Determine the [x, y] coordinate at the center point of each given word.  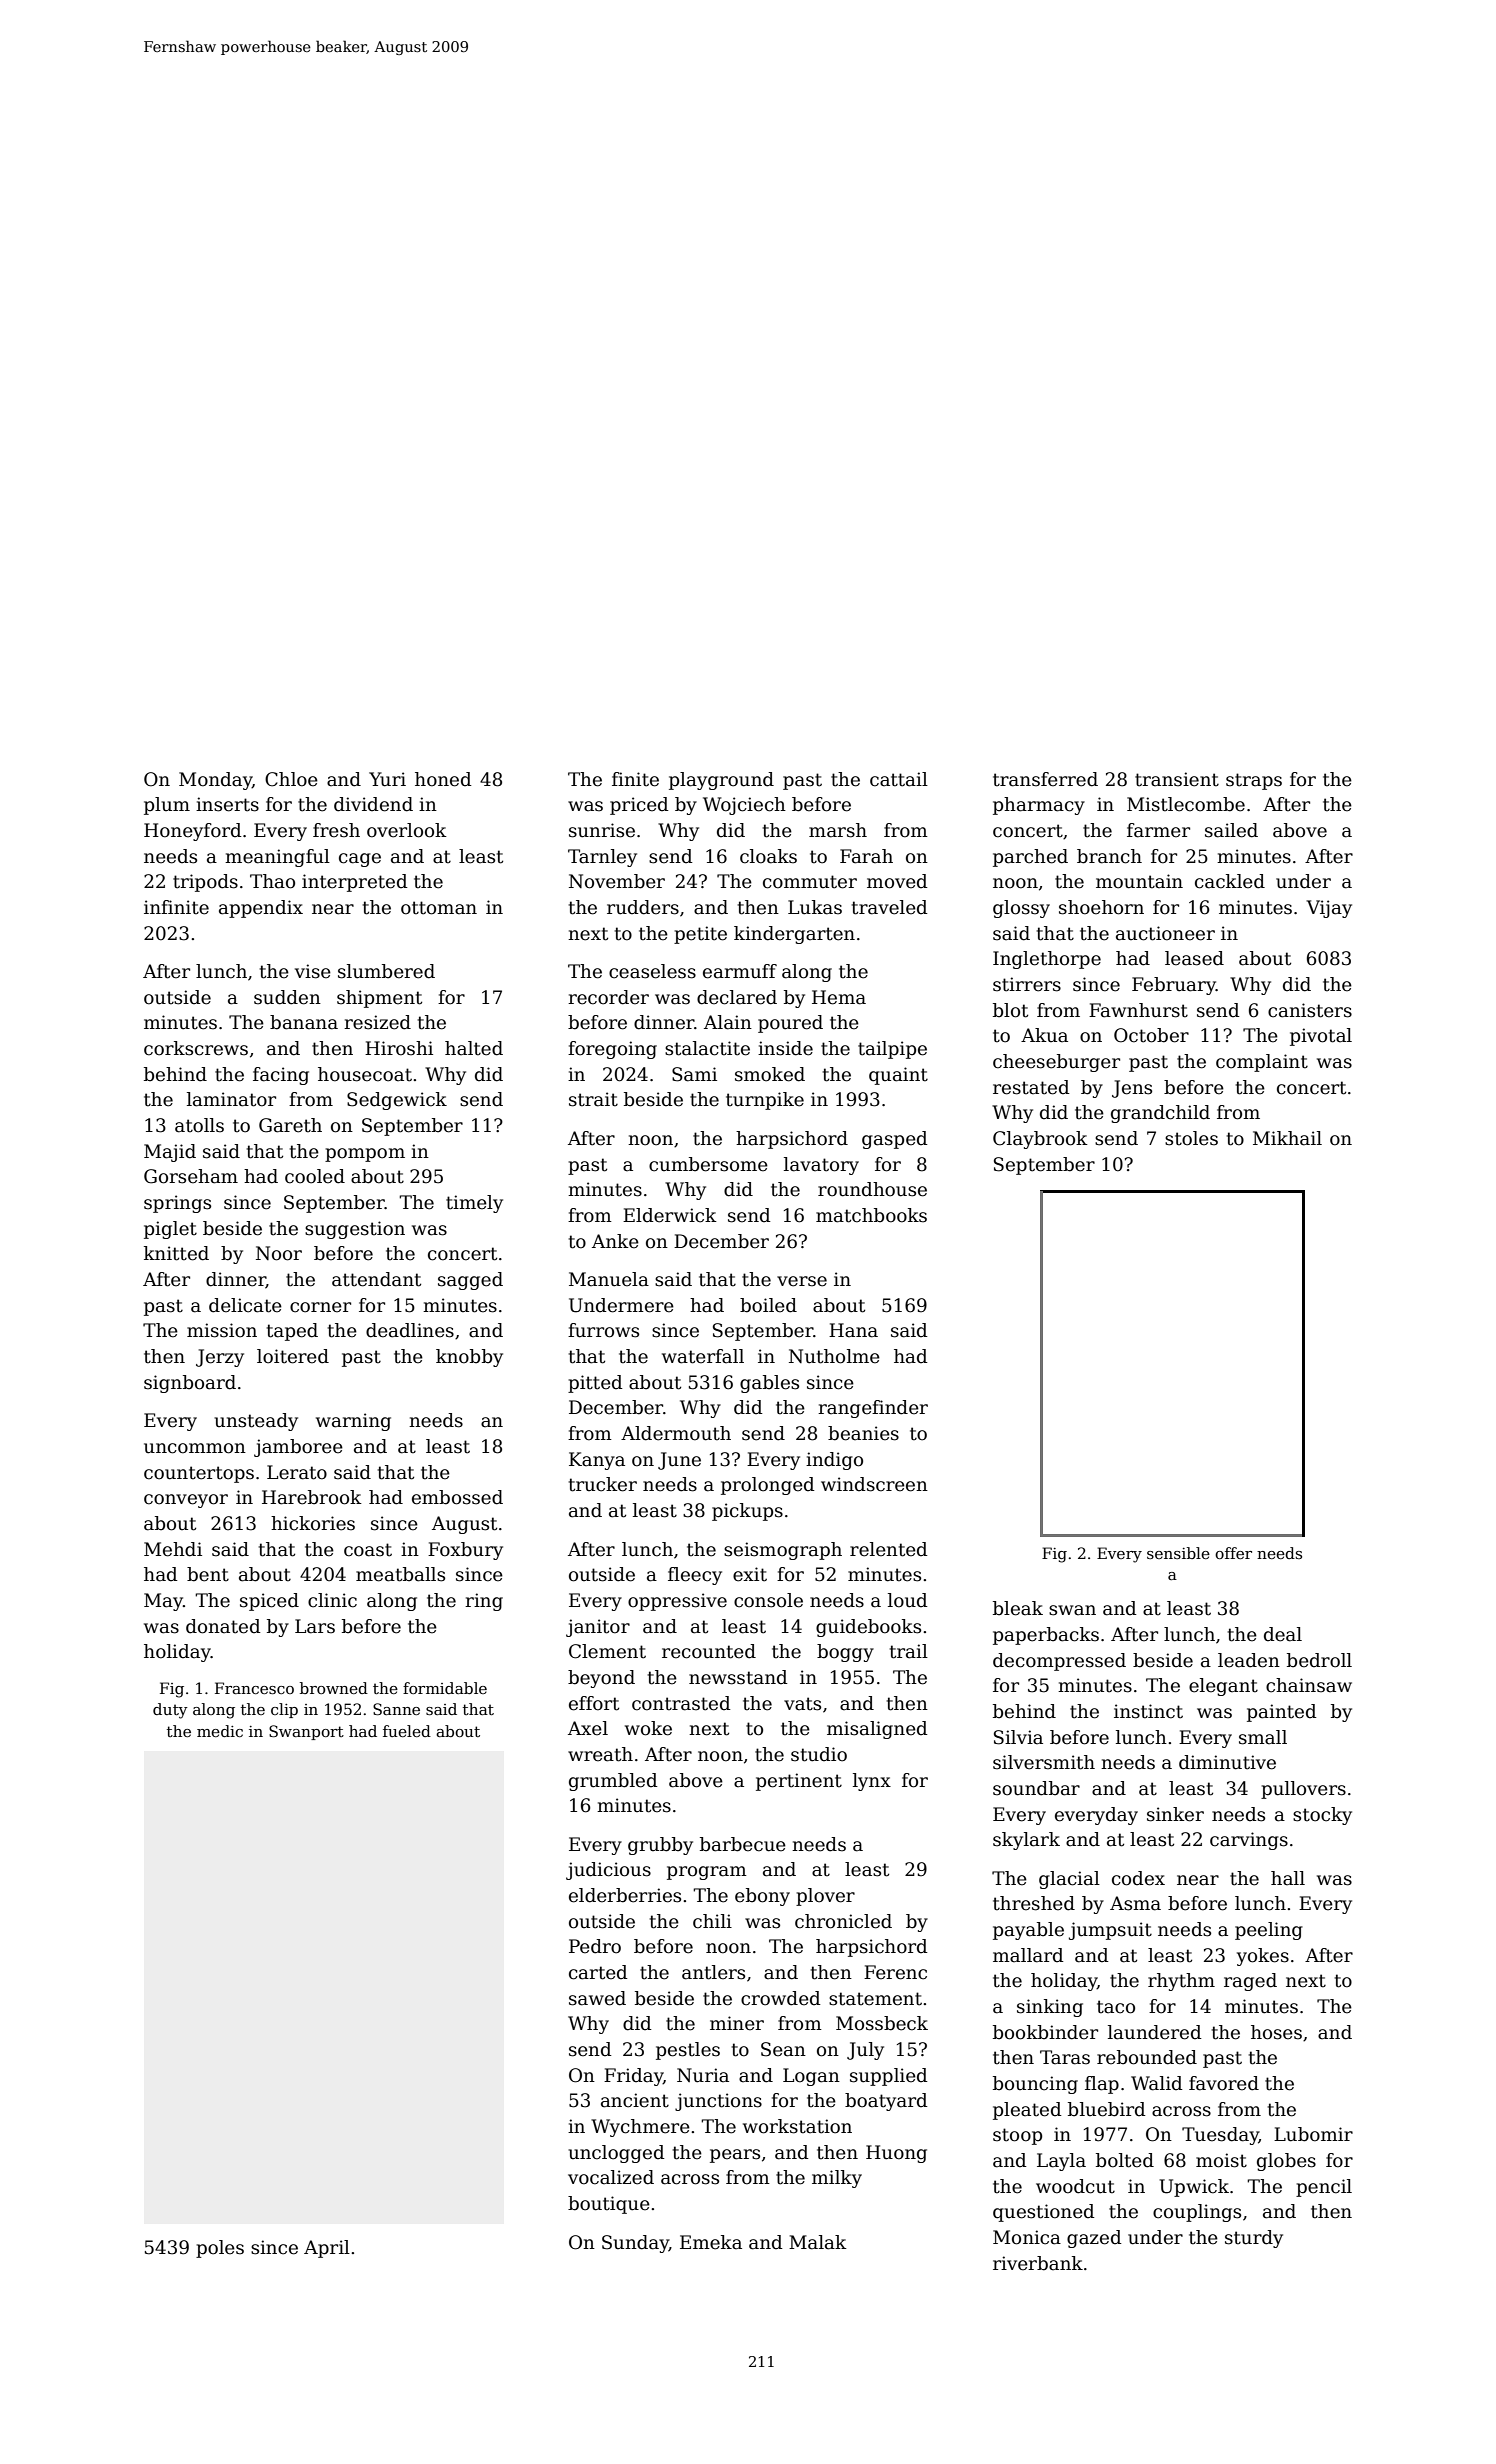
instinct [1148, 1711]
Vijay [1329, 909]
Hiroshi [399, 1048]
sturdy [1254, 2239]
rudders [643, 907]
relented [889, 1549]
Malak [818, 2242]
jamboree [298, 1448]
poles [220, 2249]
